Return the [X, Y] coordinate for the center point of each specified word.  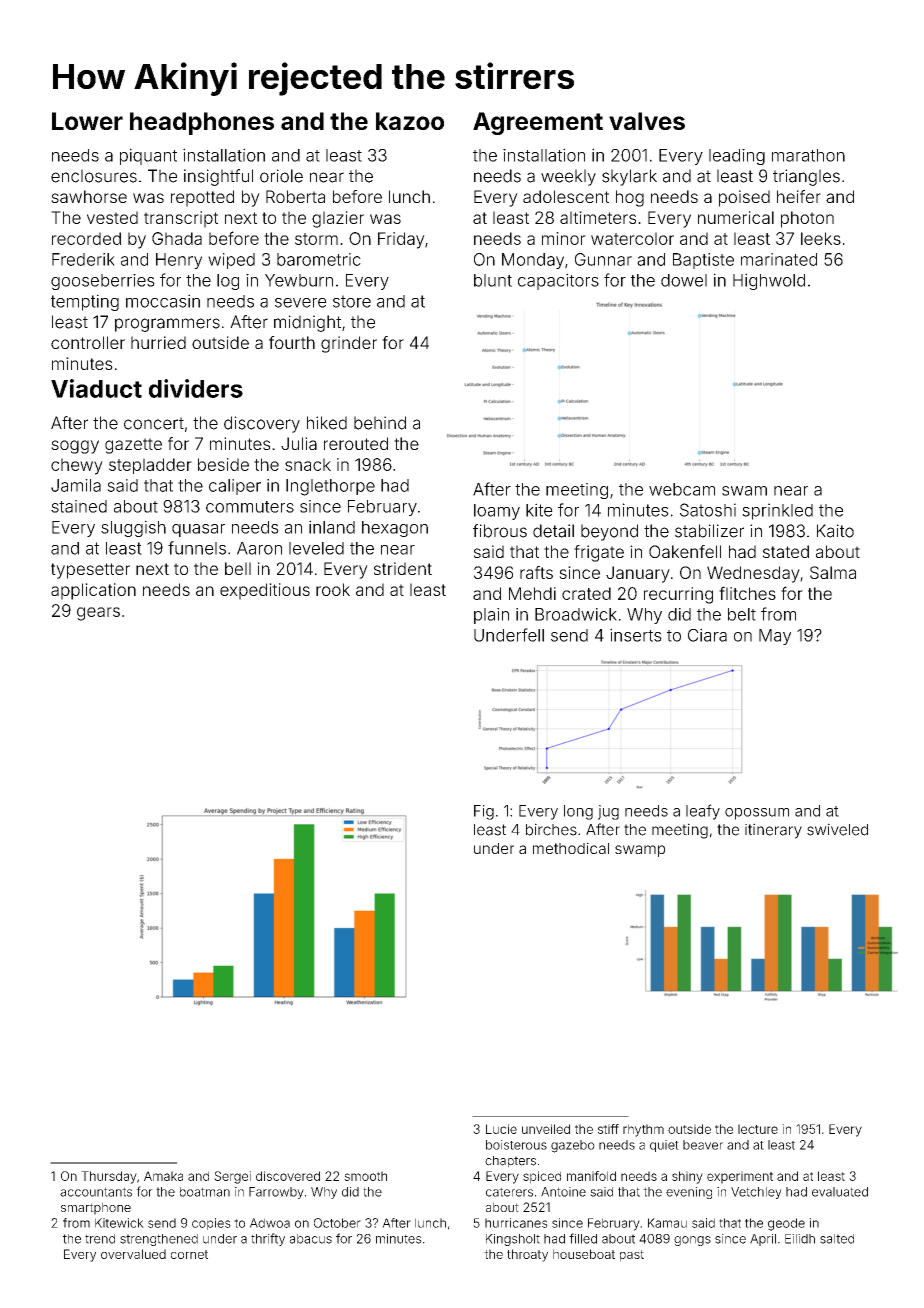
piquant [148, 156]
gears [98, 614]
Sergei [232, 1177]
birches [551, 829]
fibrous [500, 531]
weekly [568, 177]
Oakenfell [685, 551]
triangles [806, 177]
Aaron [259, 548]
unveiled [546, 1129]
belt [742, 614]
